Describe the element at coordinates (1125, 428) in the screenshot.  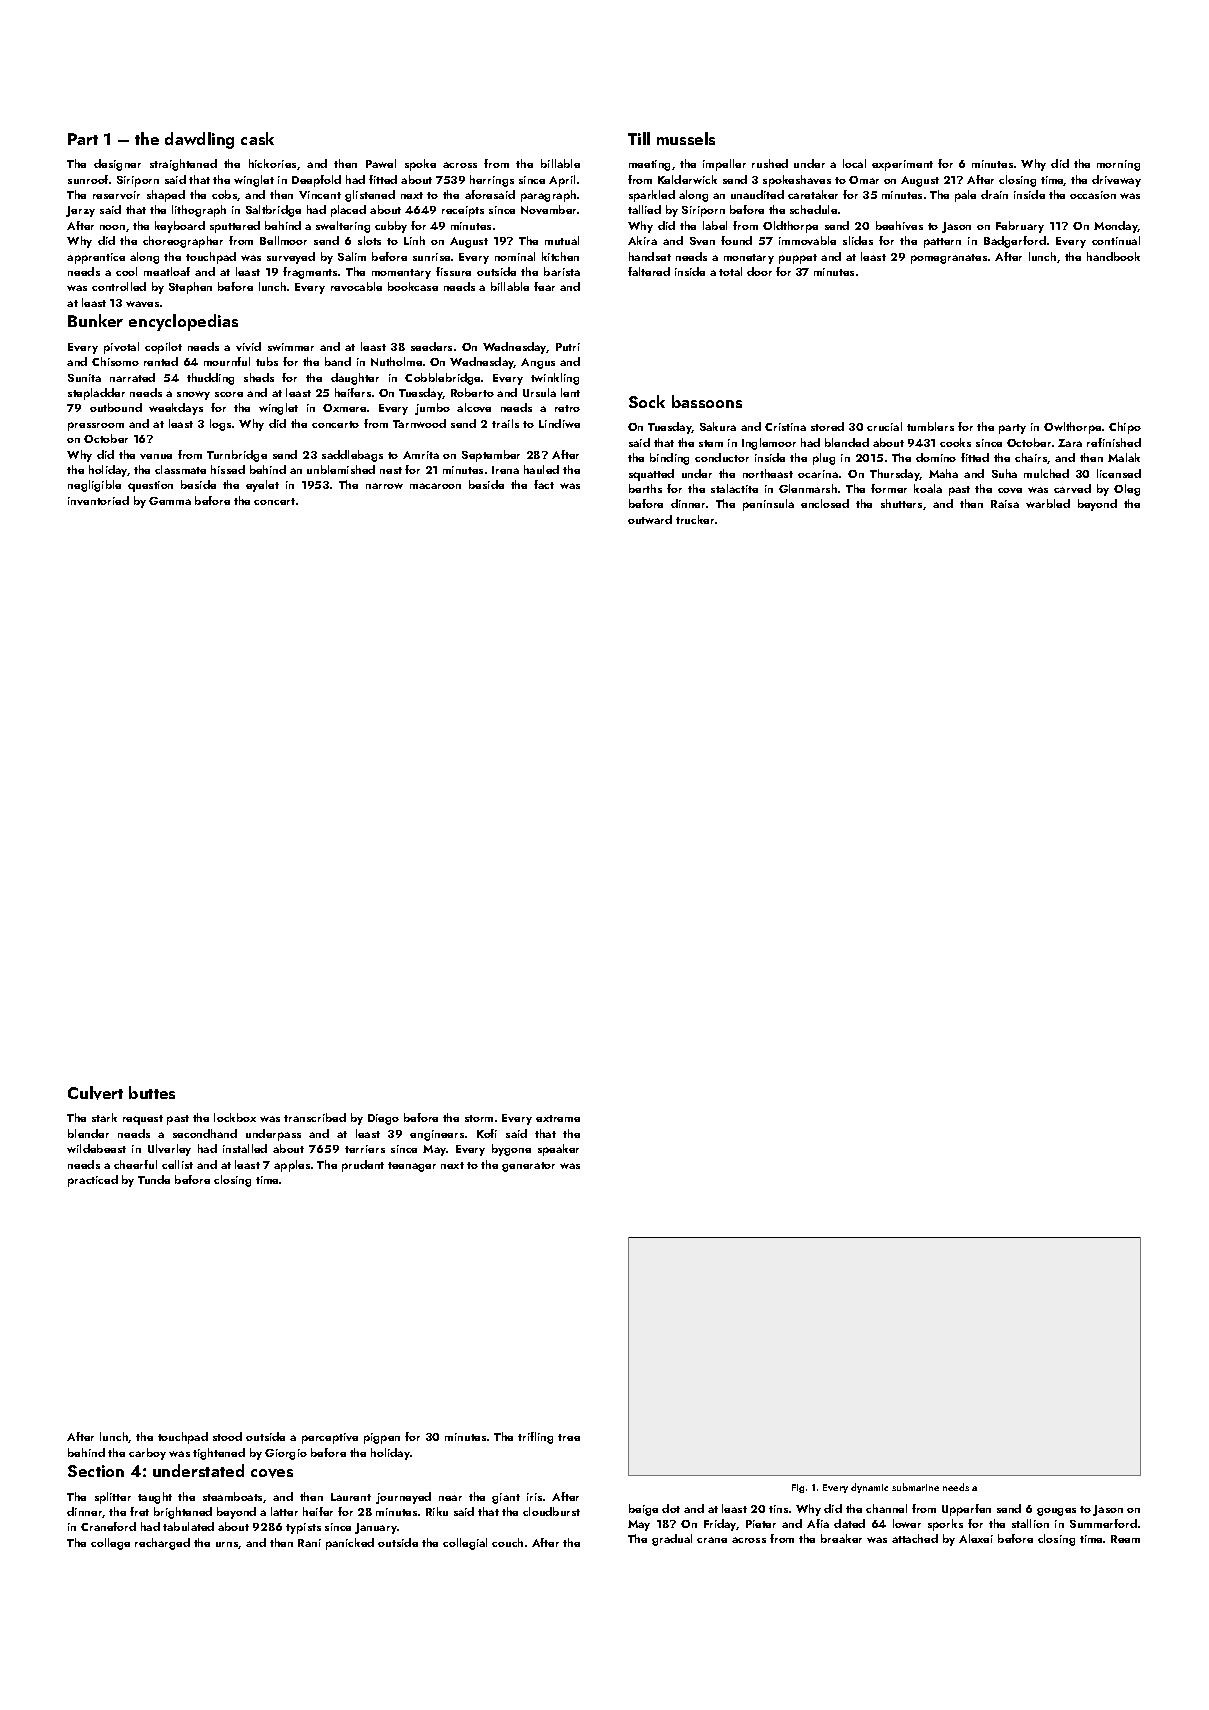
I see `Chipo` at that location.
